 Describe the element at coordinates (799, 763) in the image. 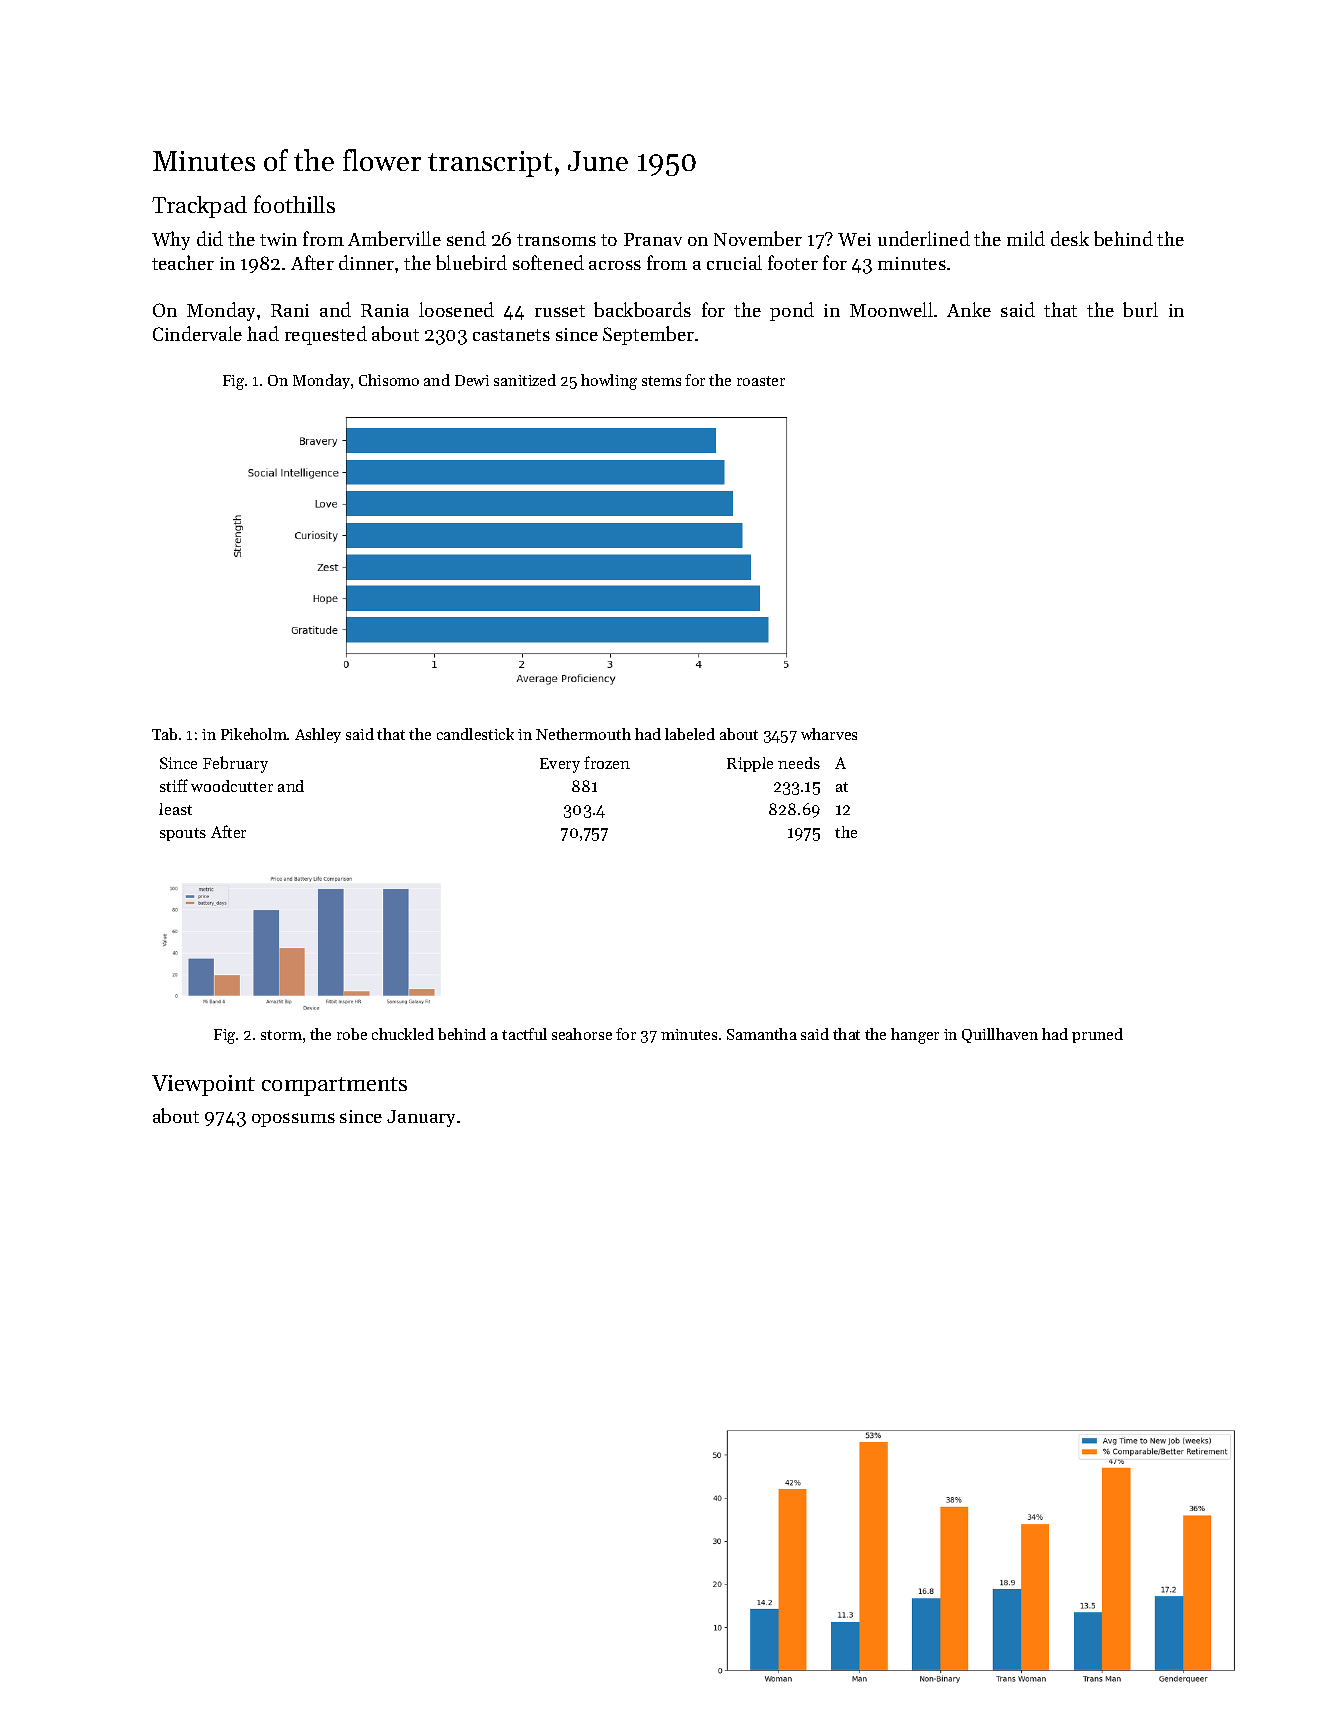

I see `needs` at that location.
